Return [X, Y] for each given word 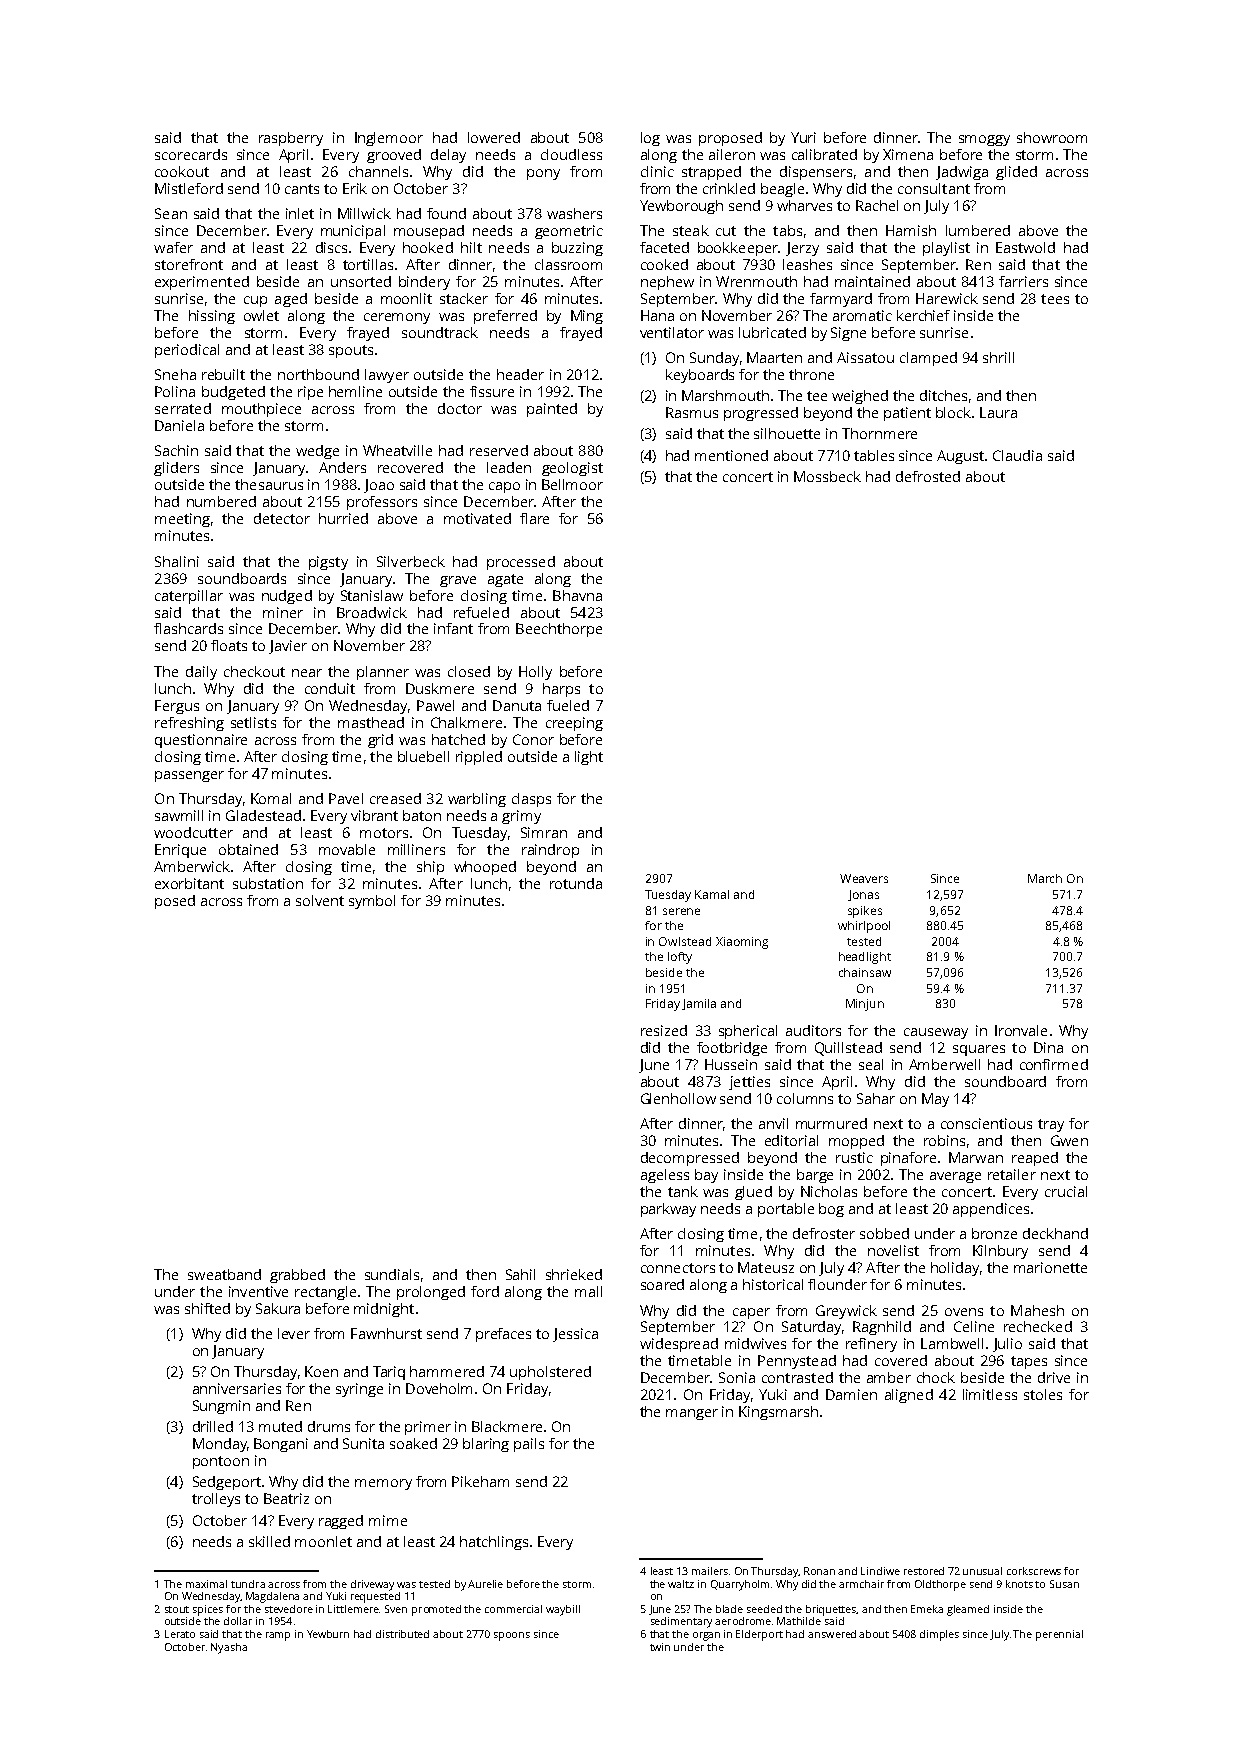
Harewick [947, 298]
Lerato [180, 1634]
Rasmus [692, 412]
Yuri [803, 137]
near [307, 673]
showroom [1052, 137]
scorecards [191, 154]
